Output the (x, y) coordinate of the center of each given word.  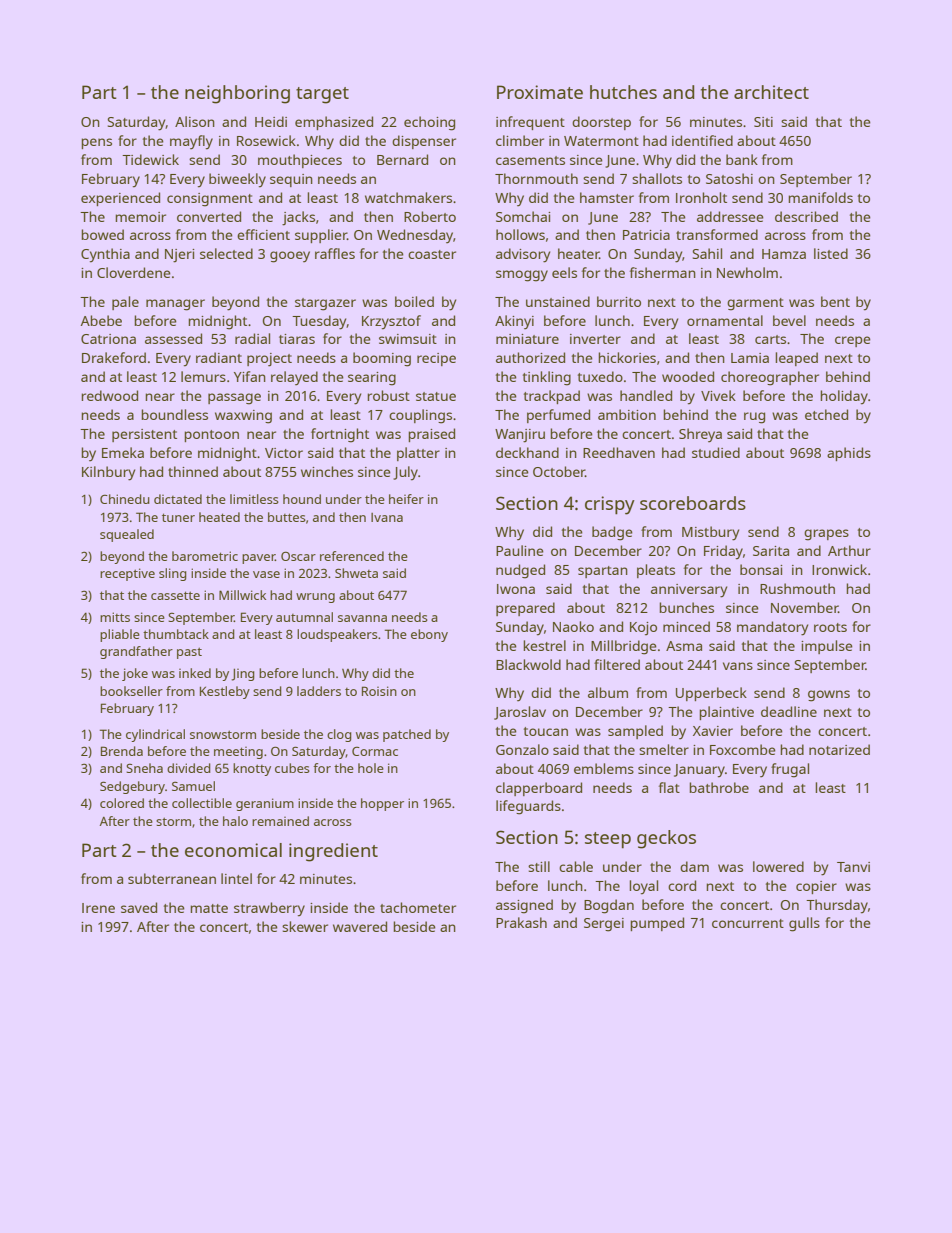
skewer (305, 926)
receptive (127, 574)
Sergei (604, 925)
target (322, 95)
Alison (195, 121)
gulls (804, 924)
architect (771, 92)
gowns (829, 696)
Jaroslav (520, 713)
